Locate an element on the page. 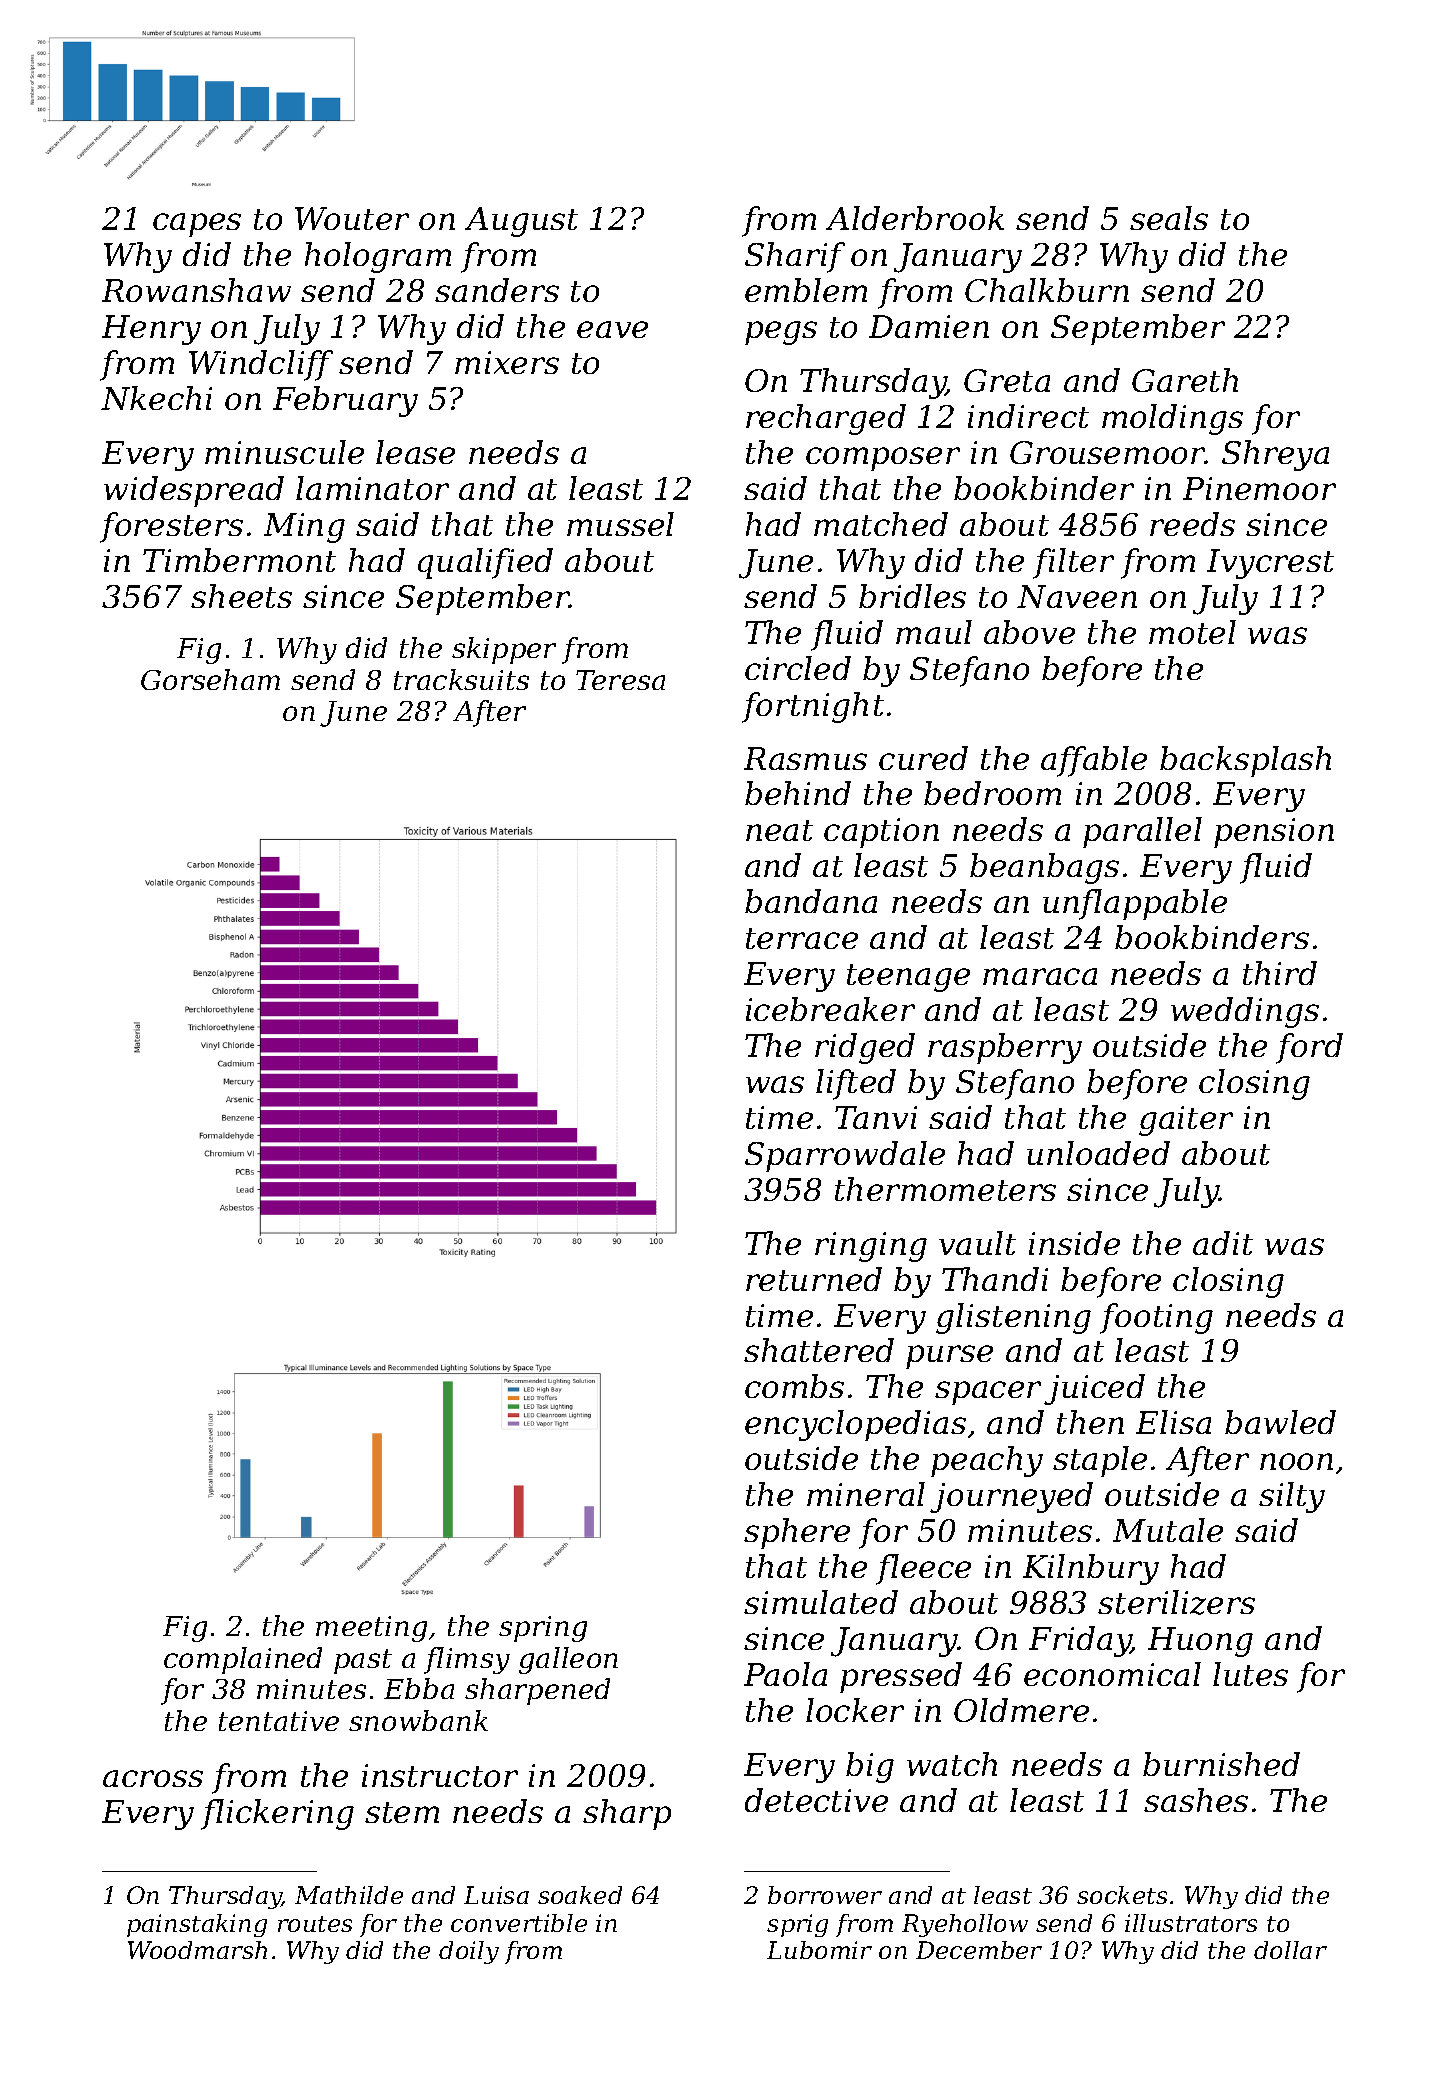  Sharif is located at coordinates (795, 257).
